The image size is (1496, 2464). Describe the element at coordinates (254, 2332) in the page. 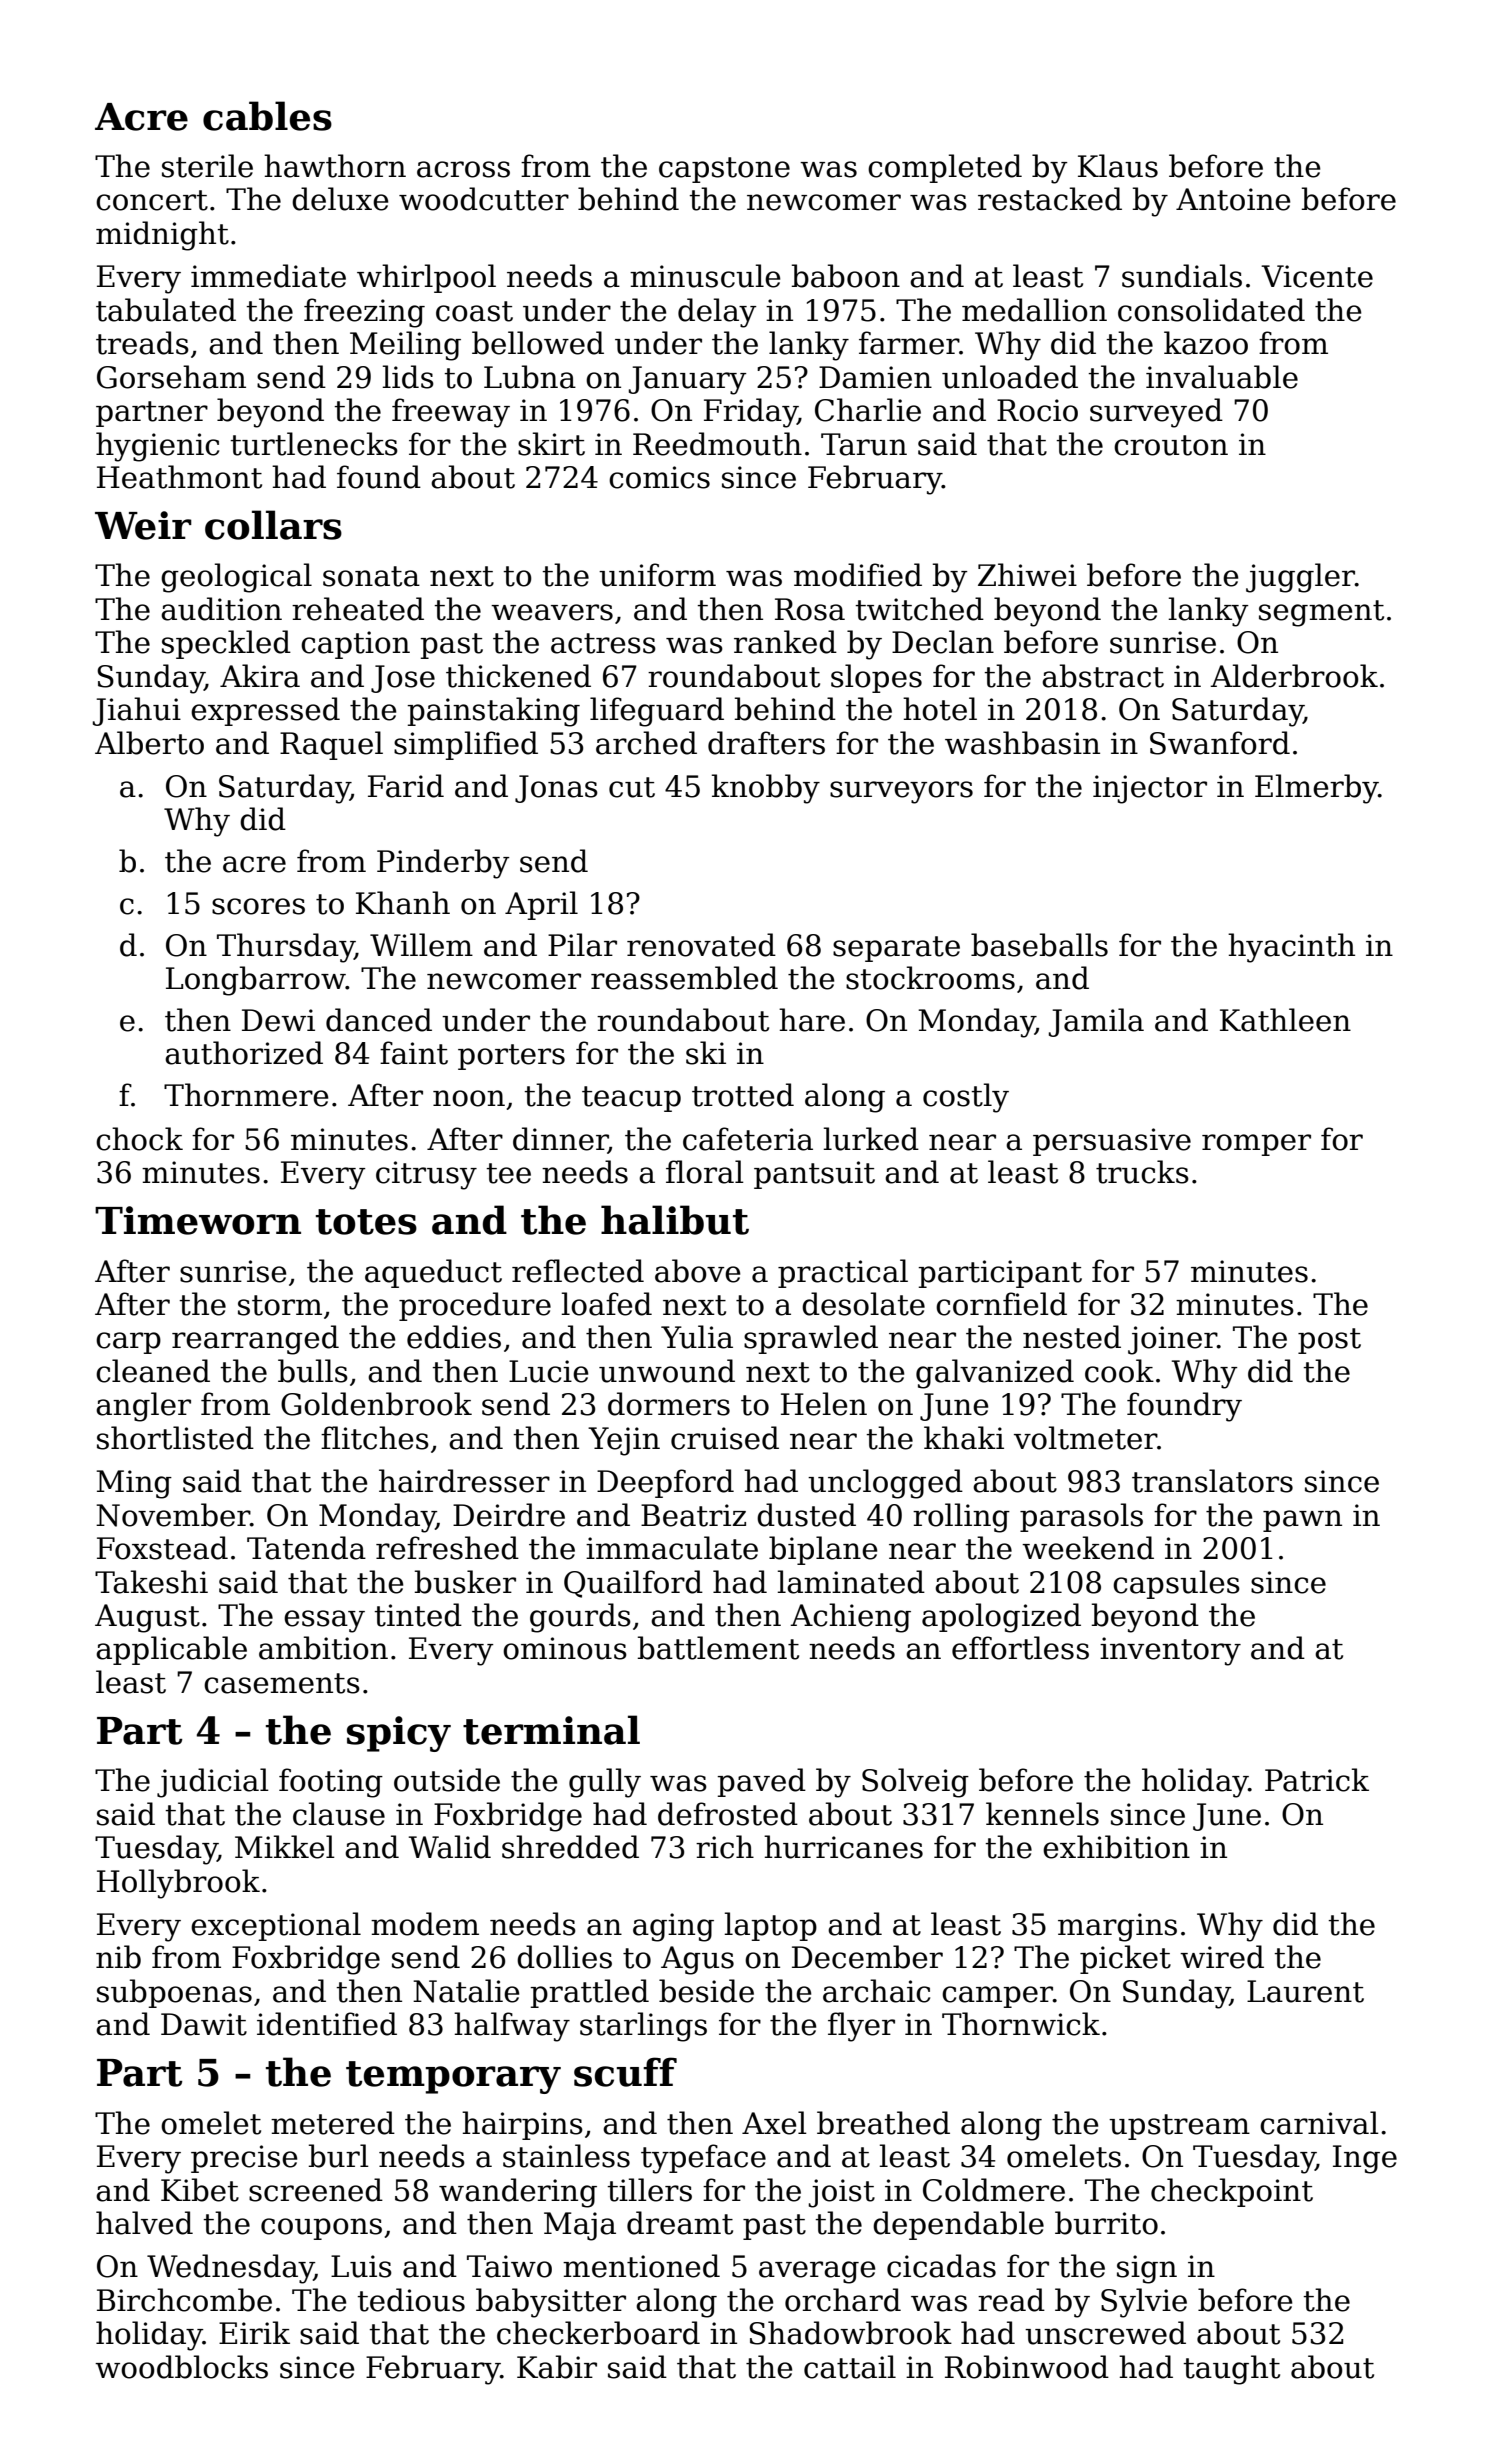

I see `Eirik` at that location.
